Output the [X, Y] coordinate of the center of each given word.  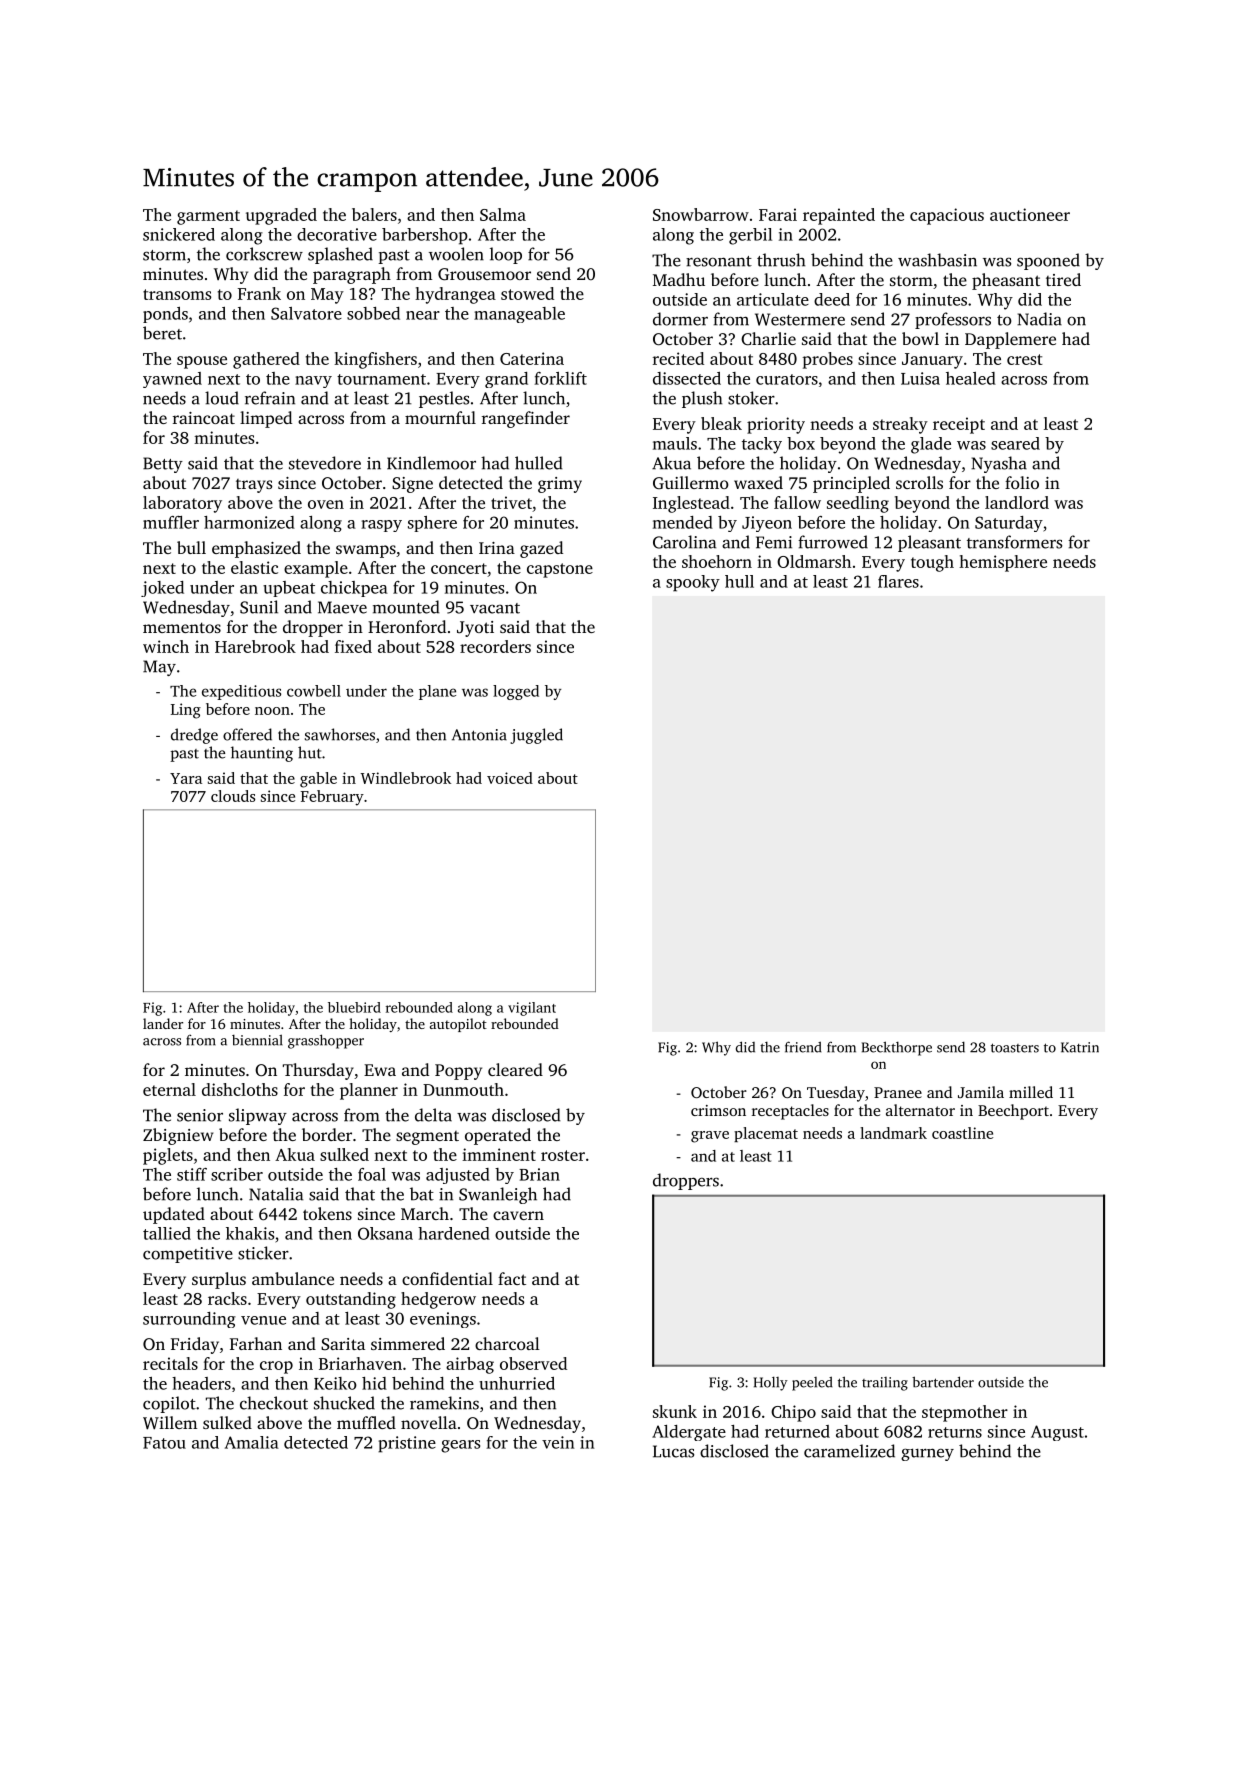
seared [1015, 443]
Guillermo [691, 482]
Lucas [673, 1451]
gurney [927, 1454]
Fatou [164, 1443]
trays [254, 486]
